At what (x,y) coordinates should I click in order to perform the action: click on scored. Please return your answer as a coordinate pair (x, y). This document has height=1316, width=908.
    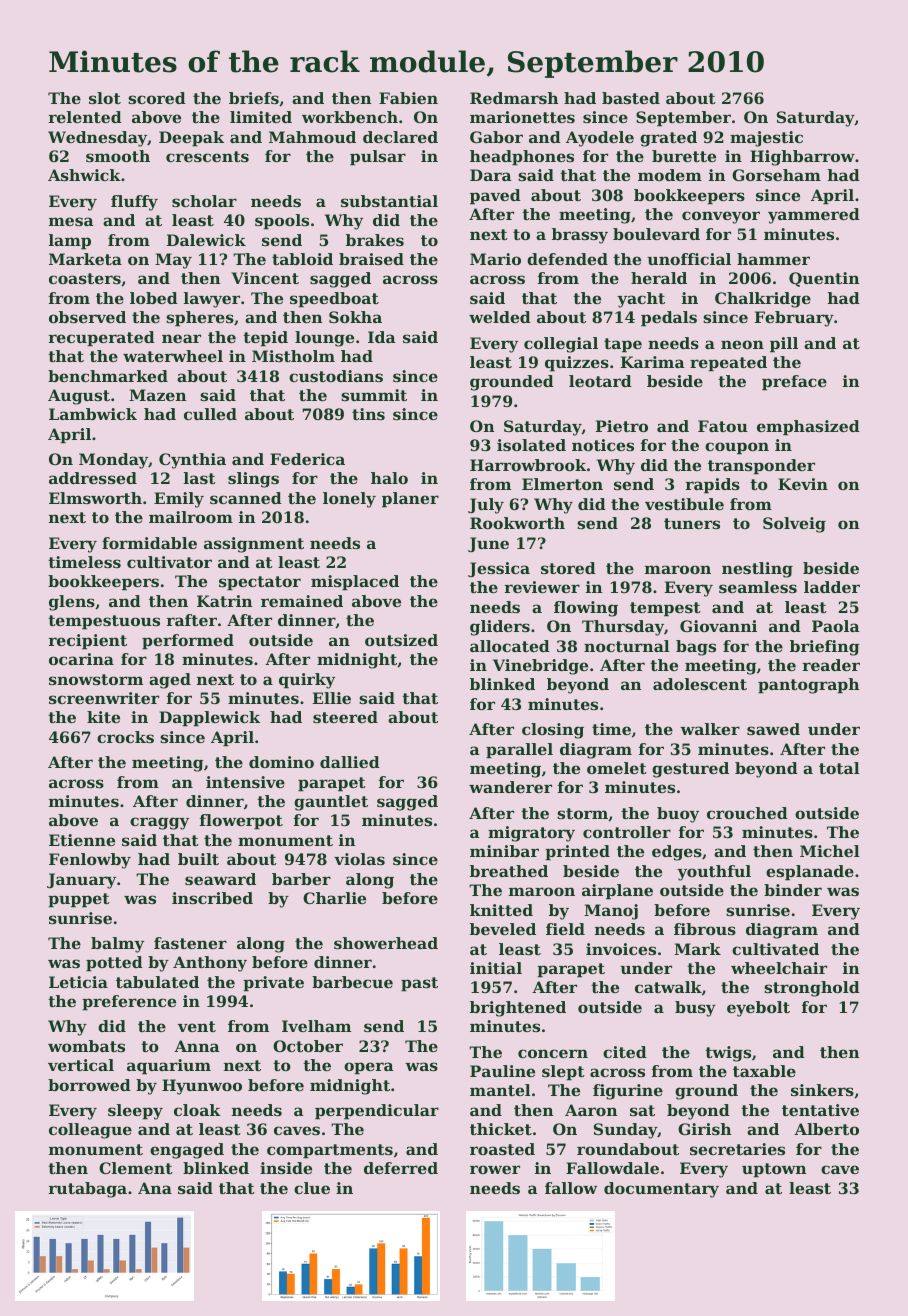
    Looking at the image, I should click on (157, 98).
